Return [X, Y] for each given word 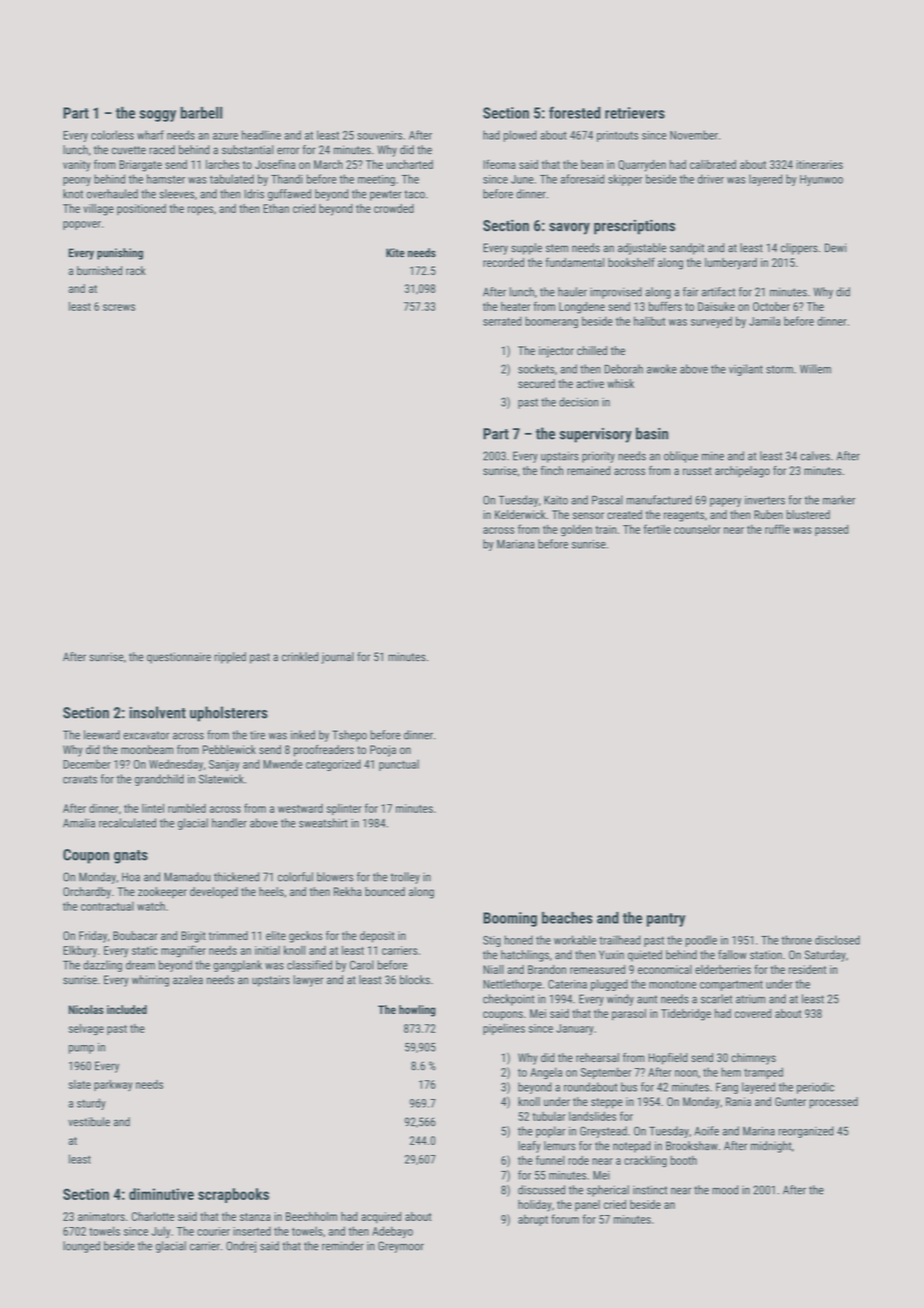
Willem [815, 369]
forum [565, 1219]
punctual [399, 765]
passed [831, 530]
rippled [230, 658]
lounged [81, 1247]
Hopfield [668, 1059]
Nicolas [86, 1009]
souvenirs [379, 135]
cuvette [129, 150]
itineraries [819, 164]
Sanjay [224, 765]
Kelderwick [520, 514]
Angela [546, 1073]
